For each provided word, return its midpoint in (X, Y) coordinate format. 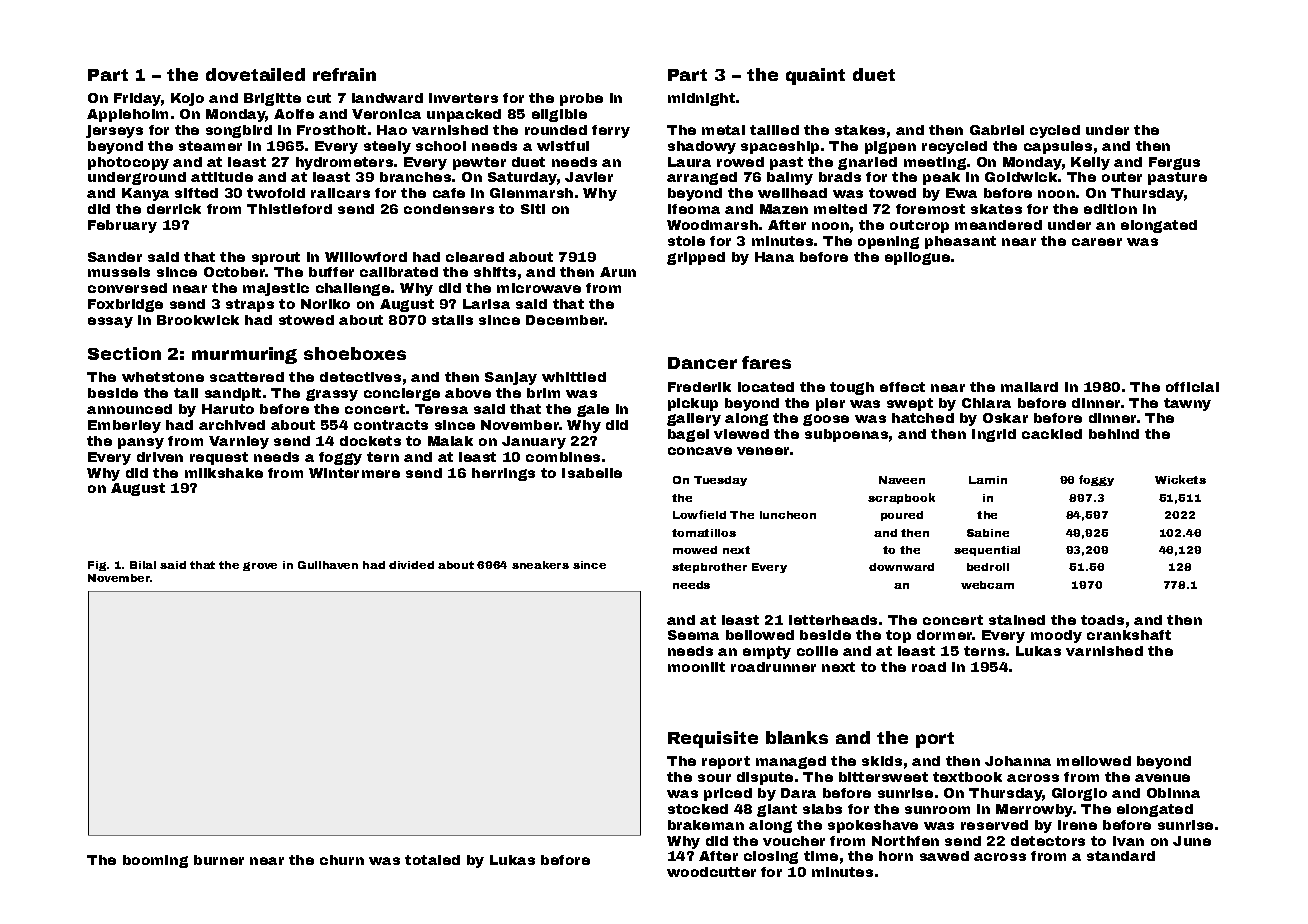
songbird (239, 131)
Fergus (1174, 163)
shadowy (702, 147)
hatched (923, 418)
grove (260, 566)
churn (342, 860)
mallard (1029, 387)
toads (1102, 620)
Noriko (325, 304)
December (565, 320)
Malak (450, 441)
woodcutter (711, 872)
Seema (693, 635)
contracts (391, 425)
